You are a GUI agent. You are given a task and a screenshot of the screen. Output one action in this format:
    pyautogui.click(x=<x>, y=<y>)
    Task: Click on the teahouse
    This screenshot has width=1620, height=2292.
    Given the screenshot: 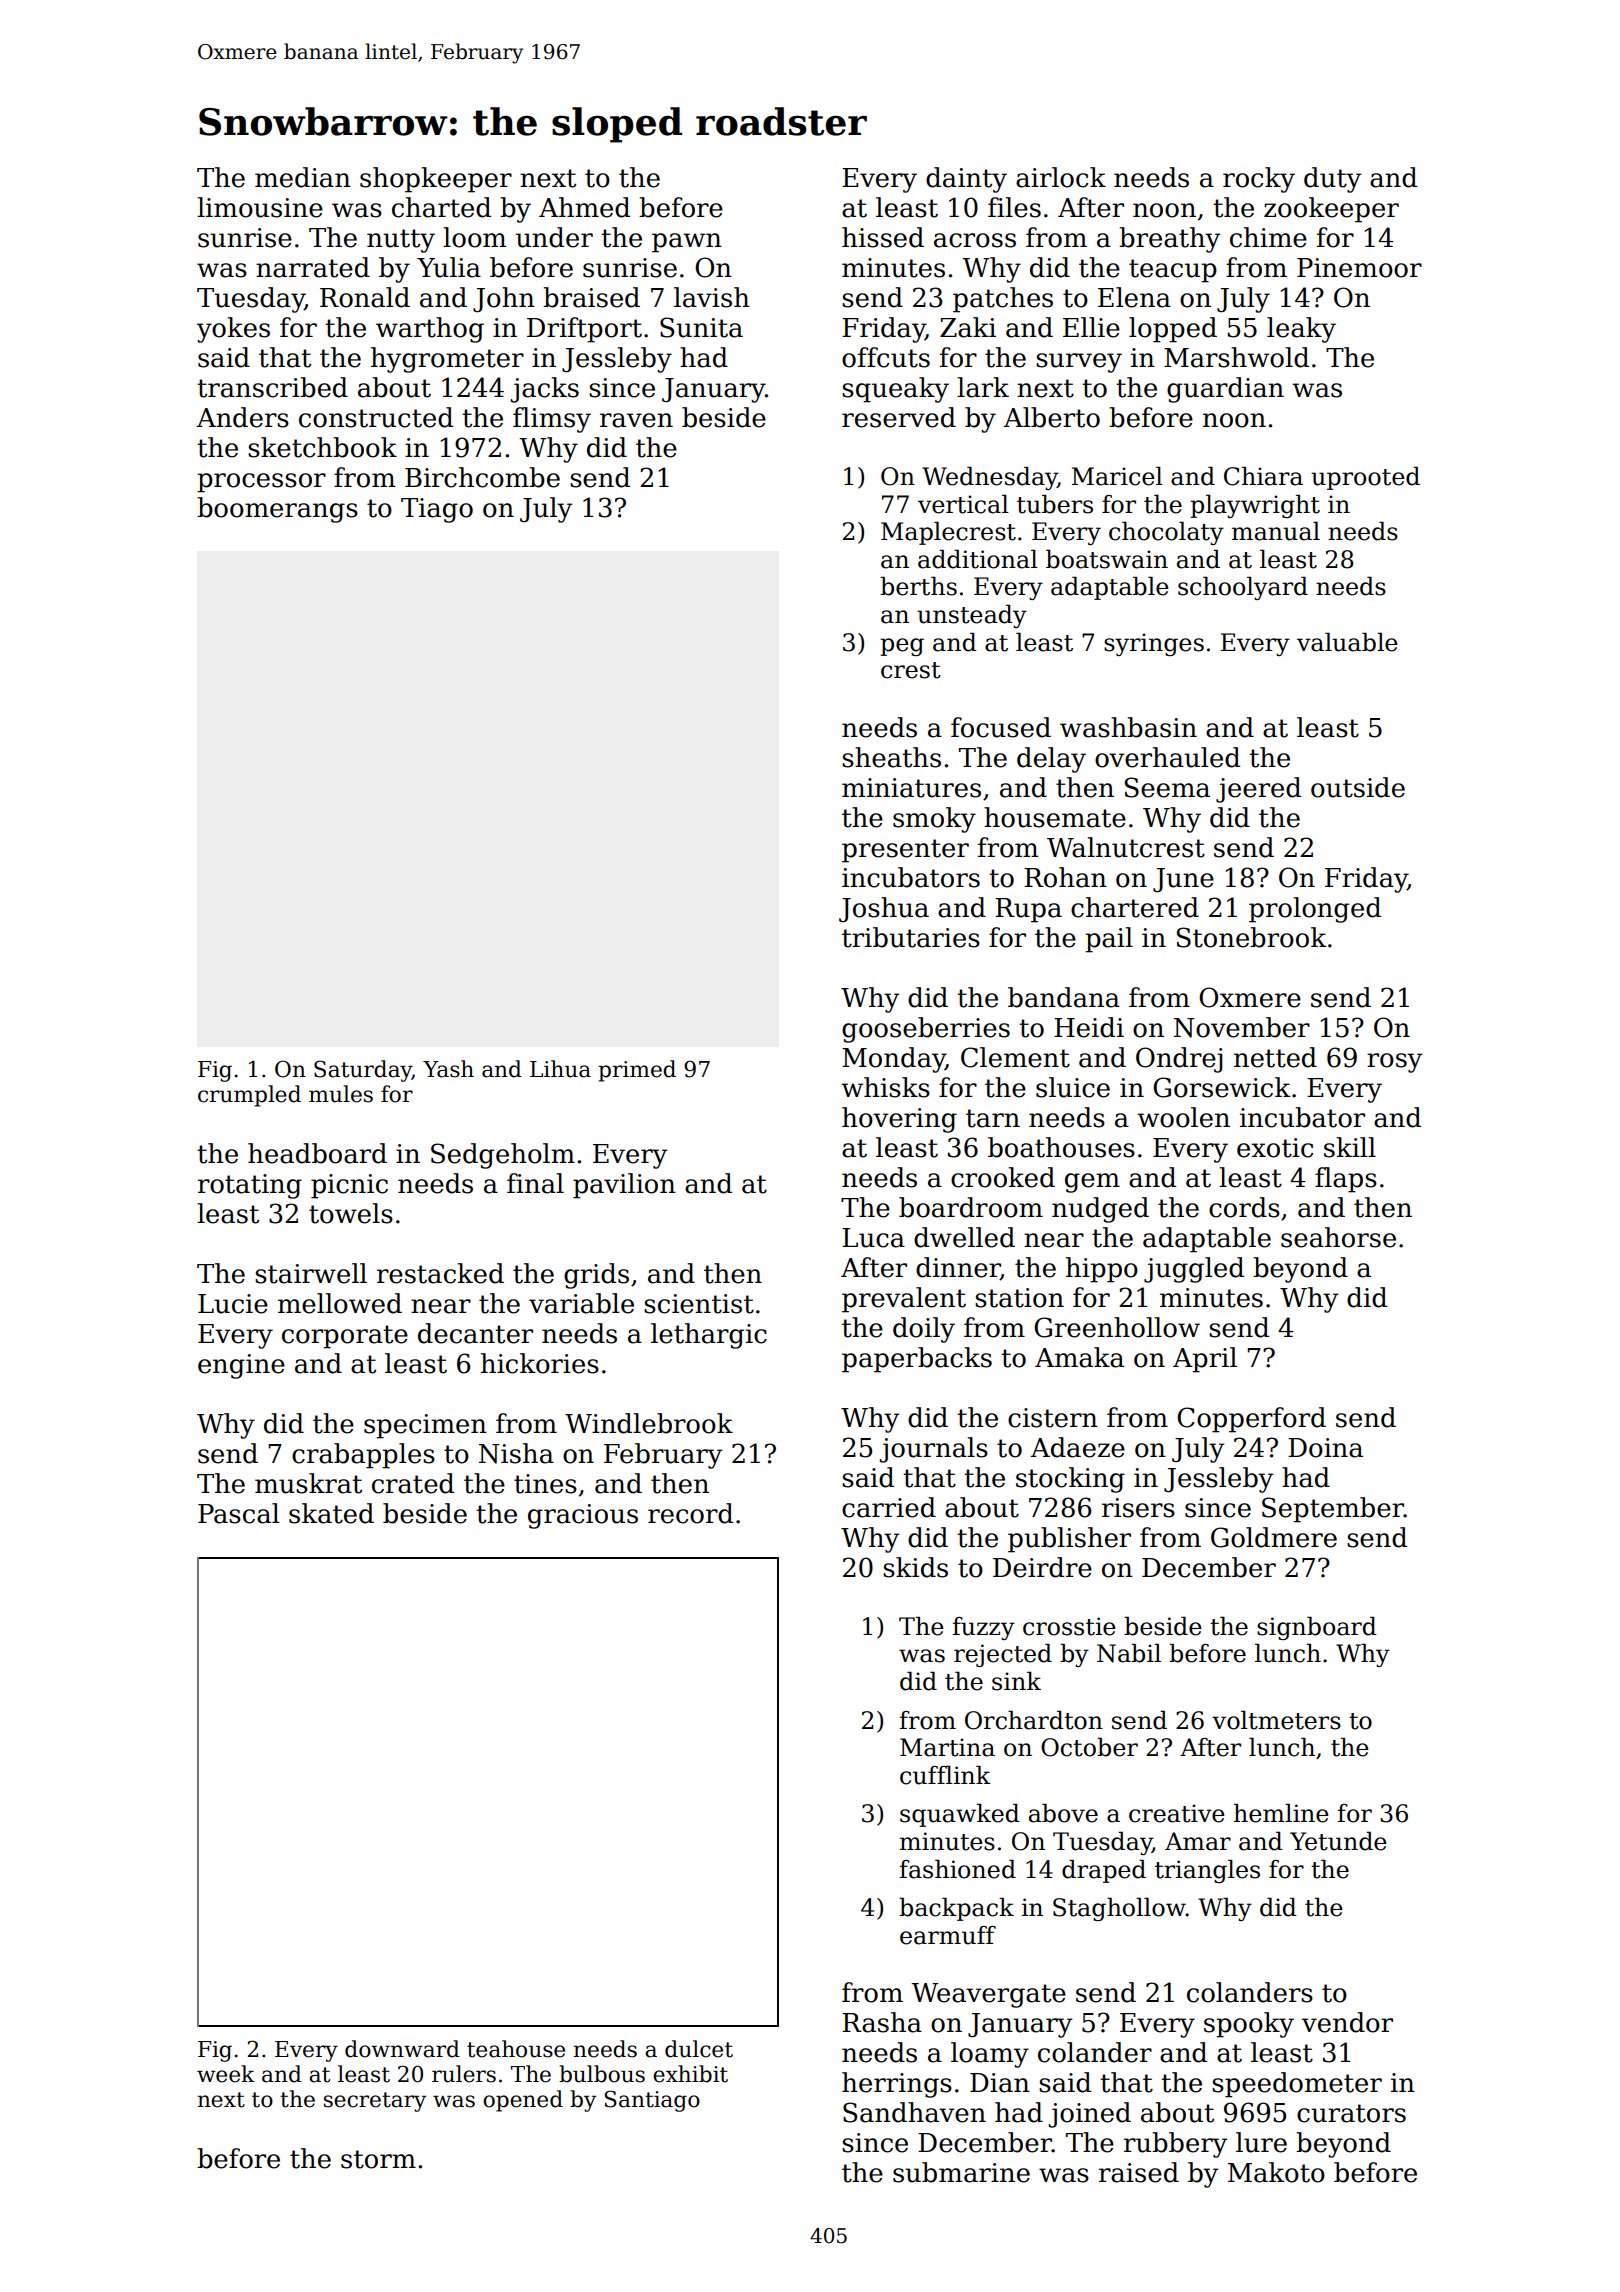 What is the action you would take?
    pyautogui.click(x=516, y=2049)
